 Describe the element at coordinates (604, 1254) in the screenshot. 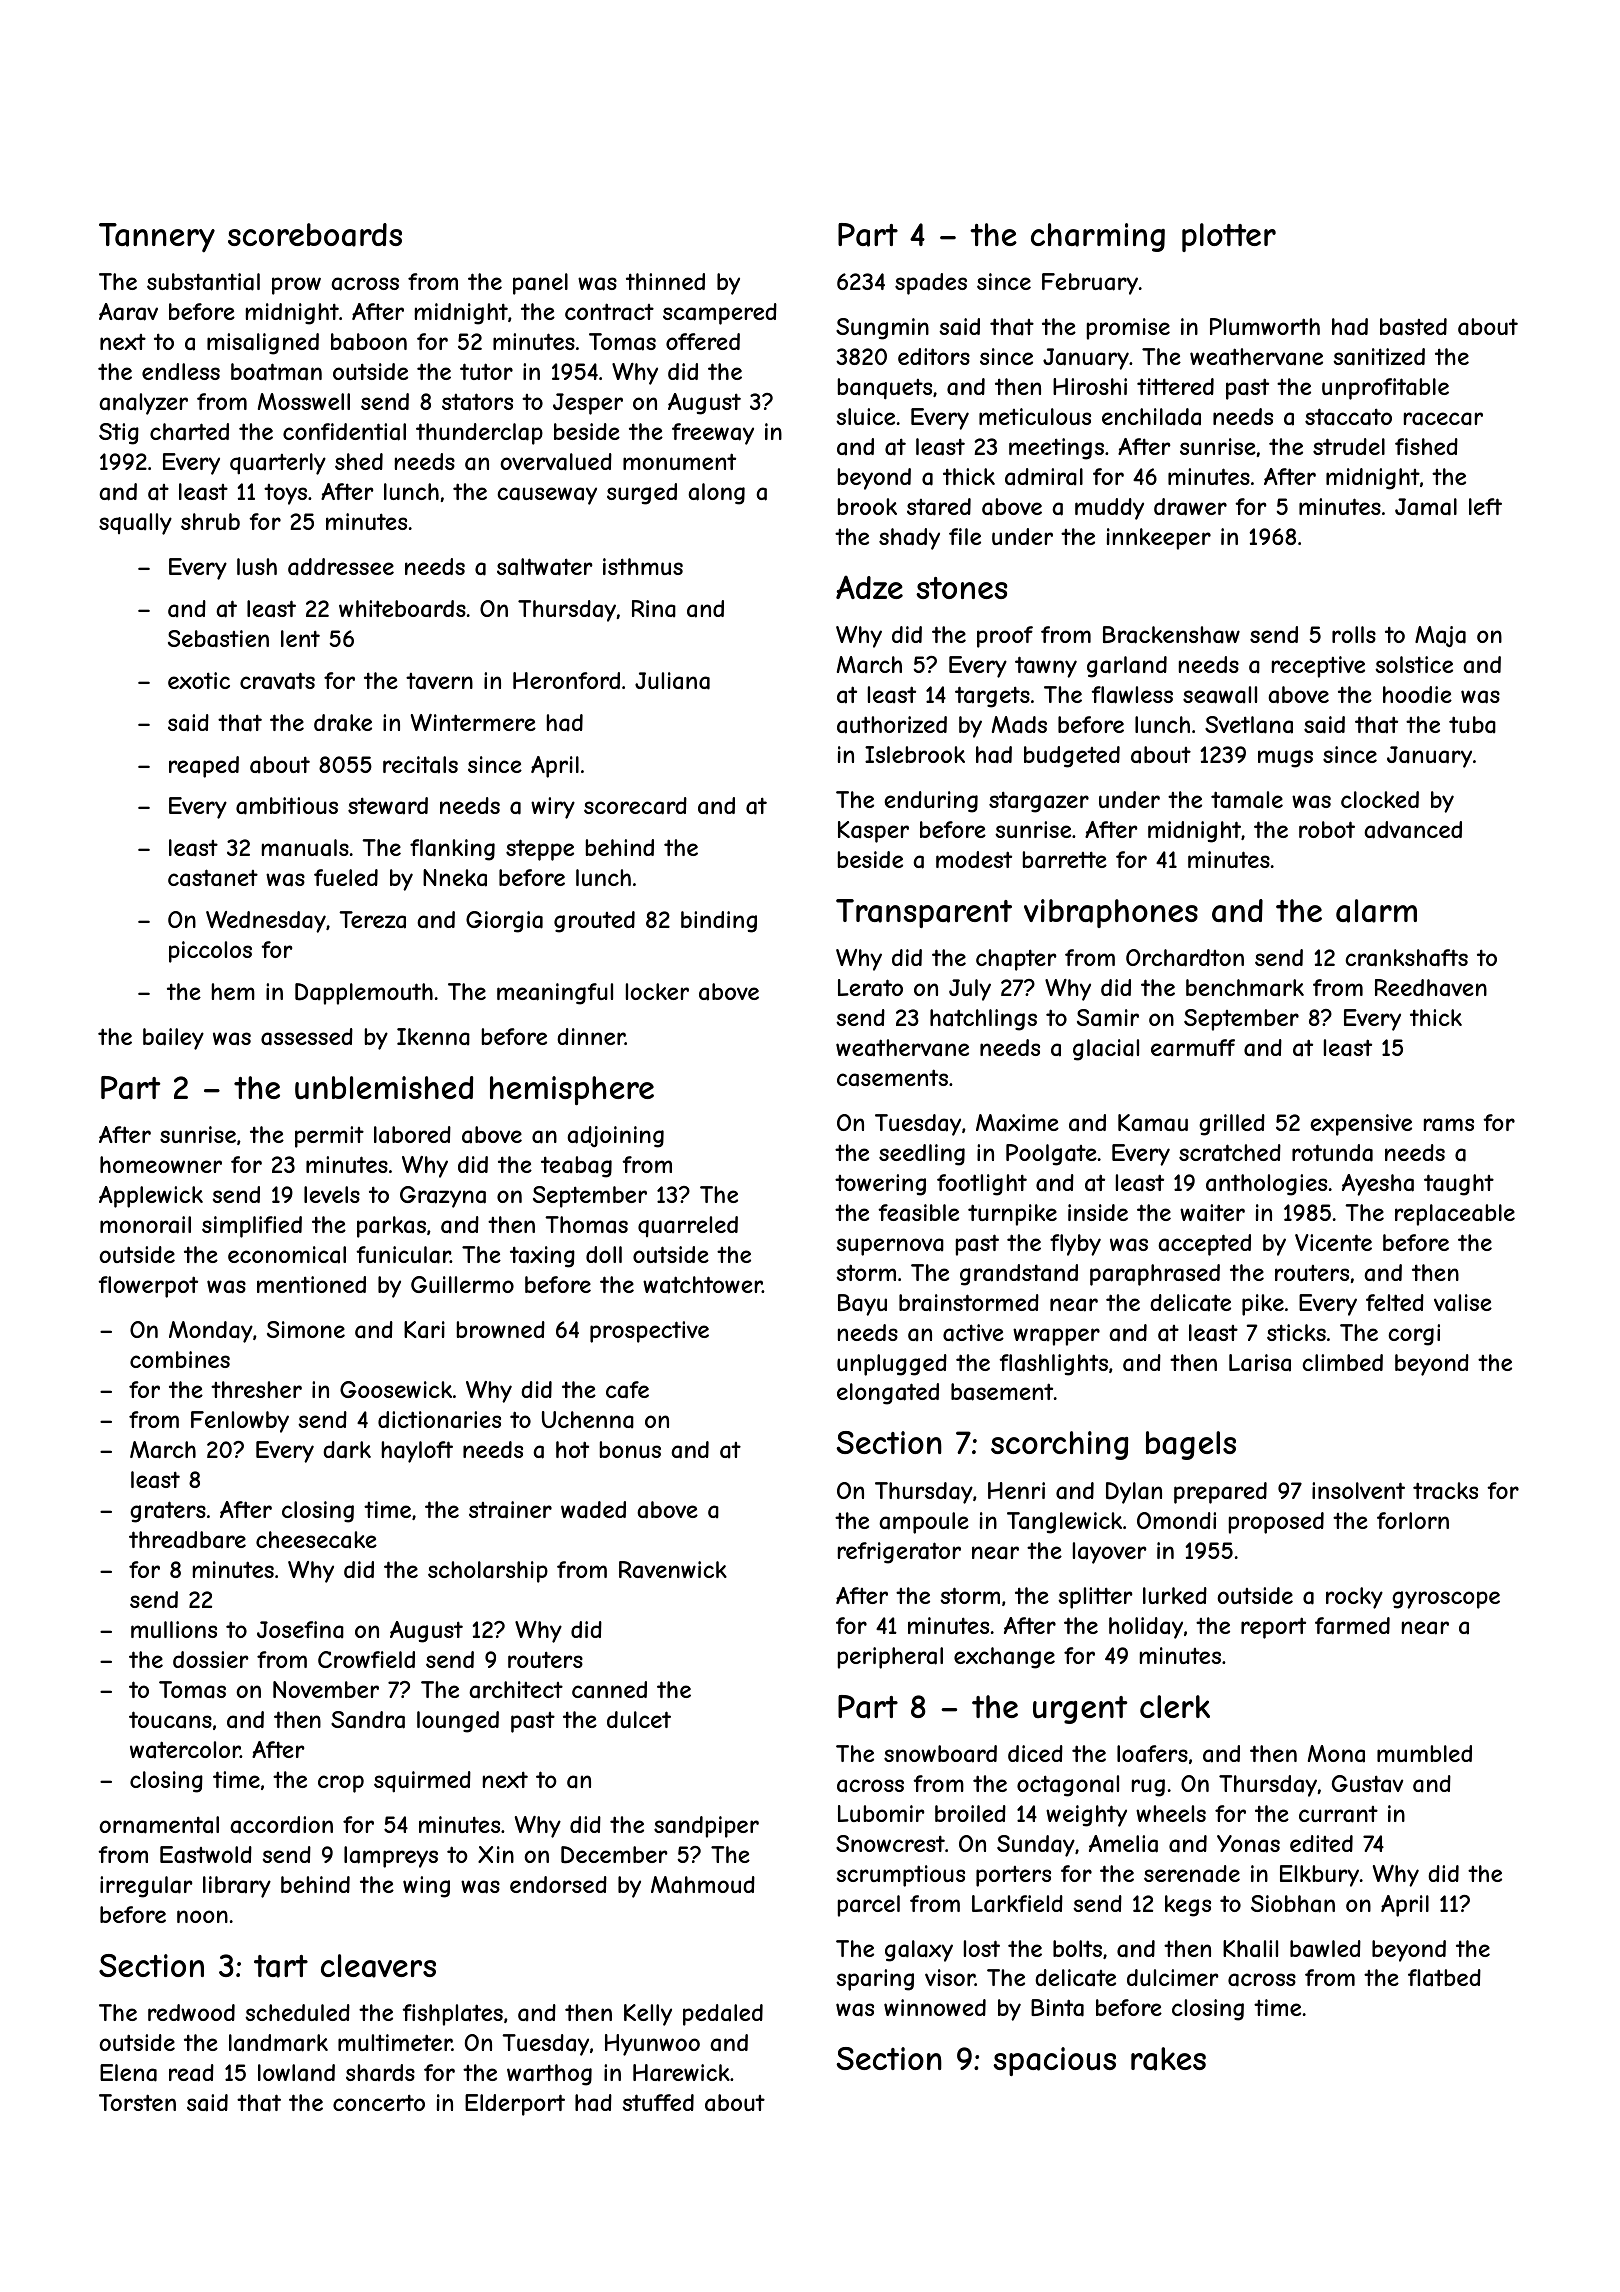

I see `doll` at that location.
